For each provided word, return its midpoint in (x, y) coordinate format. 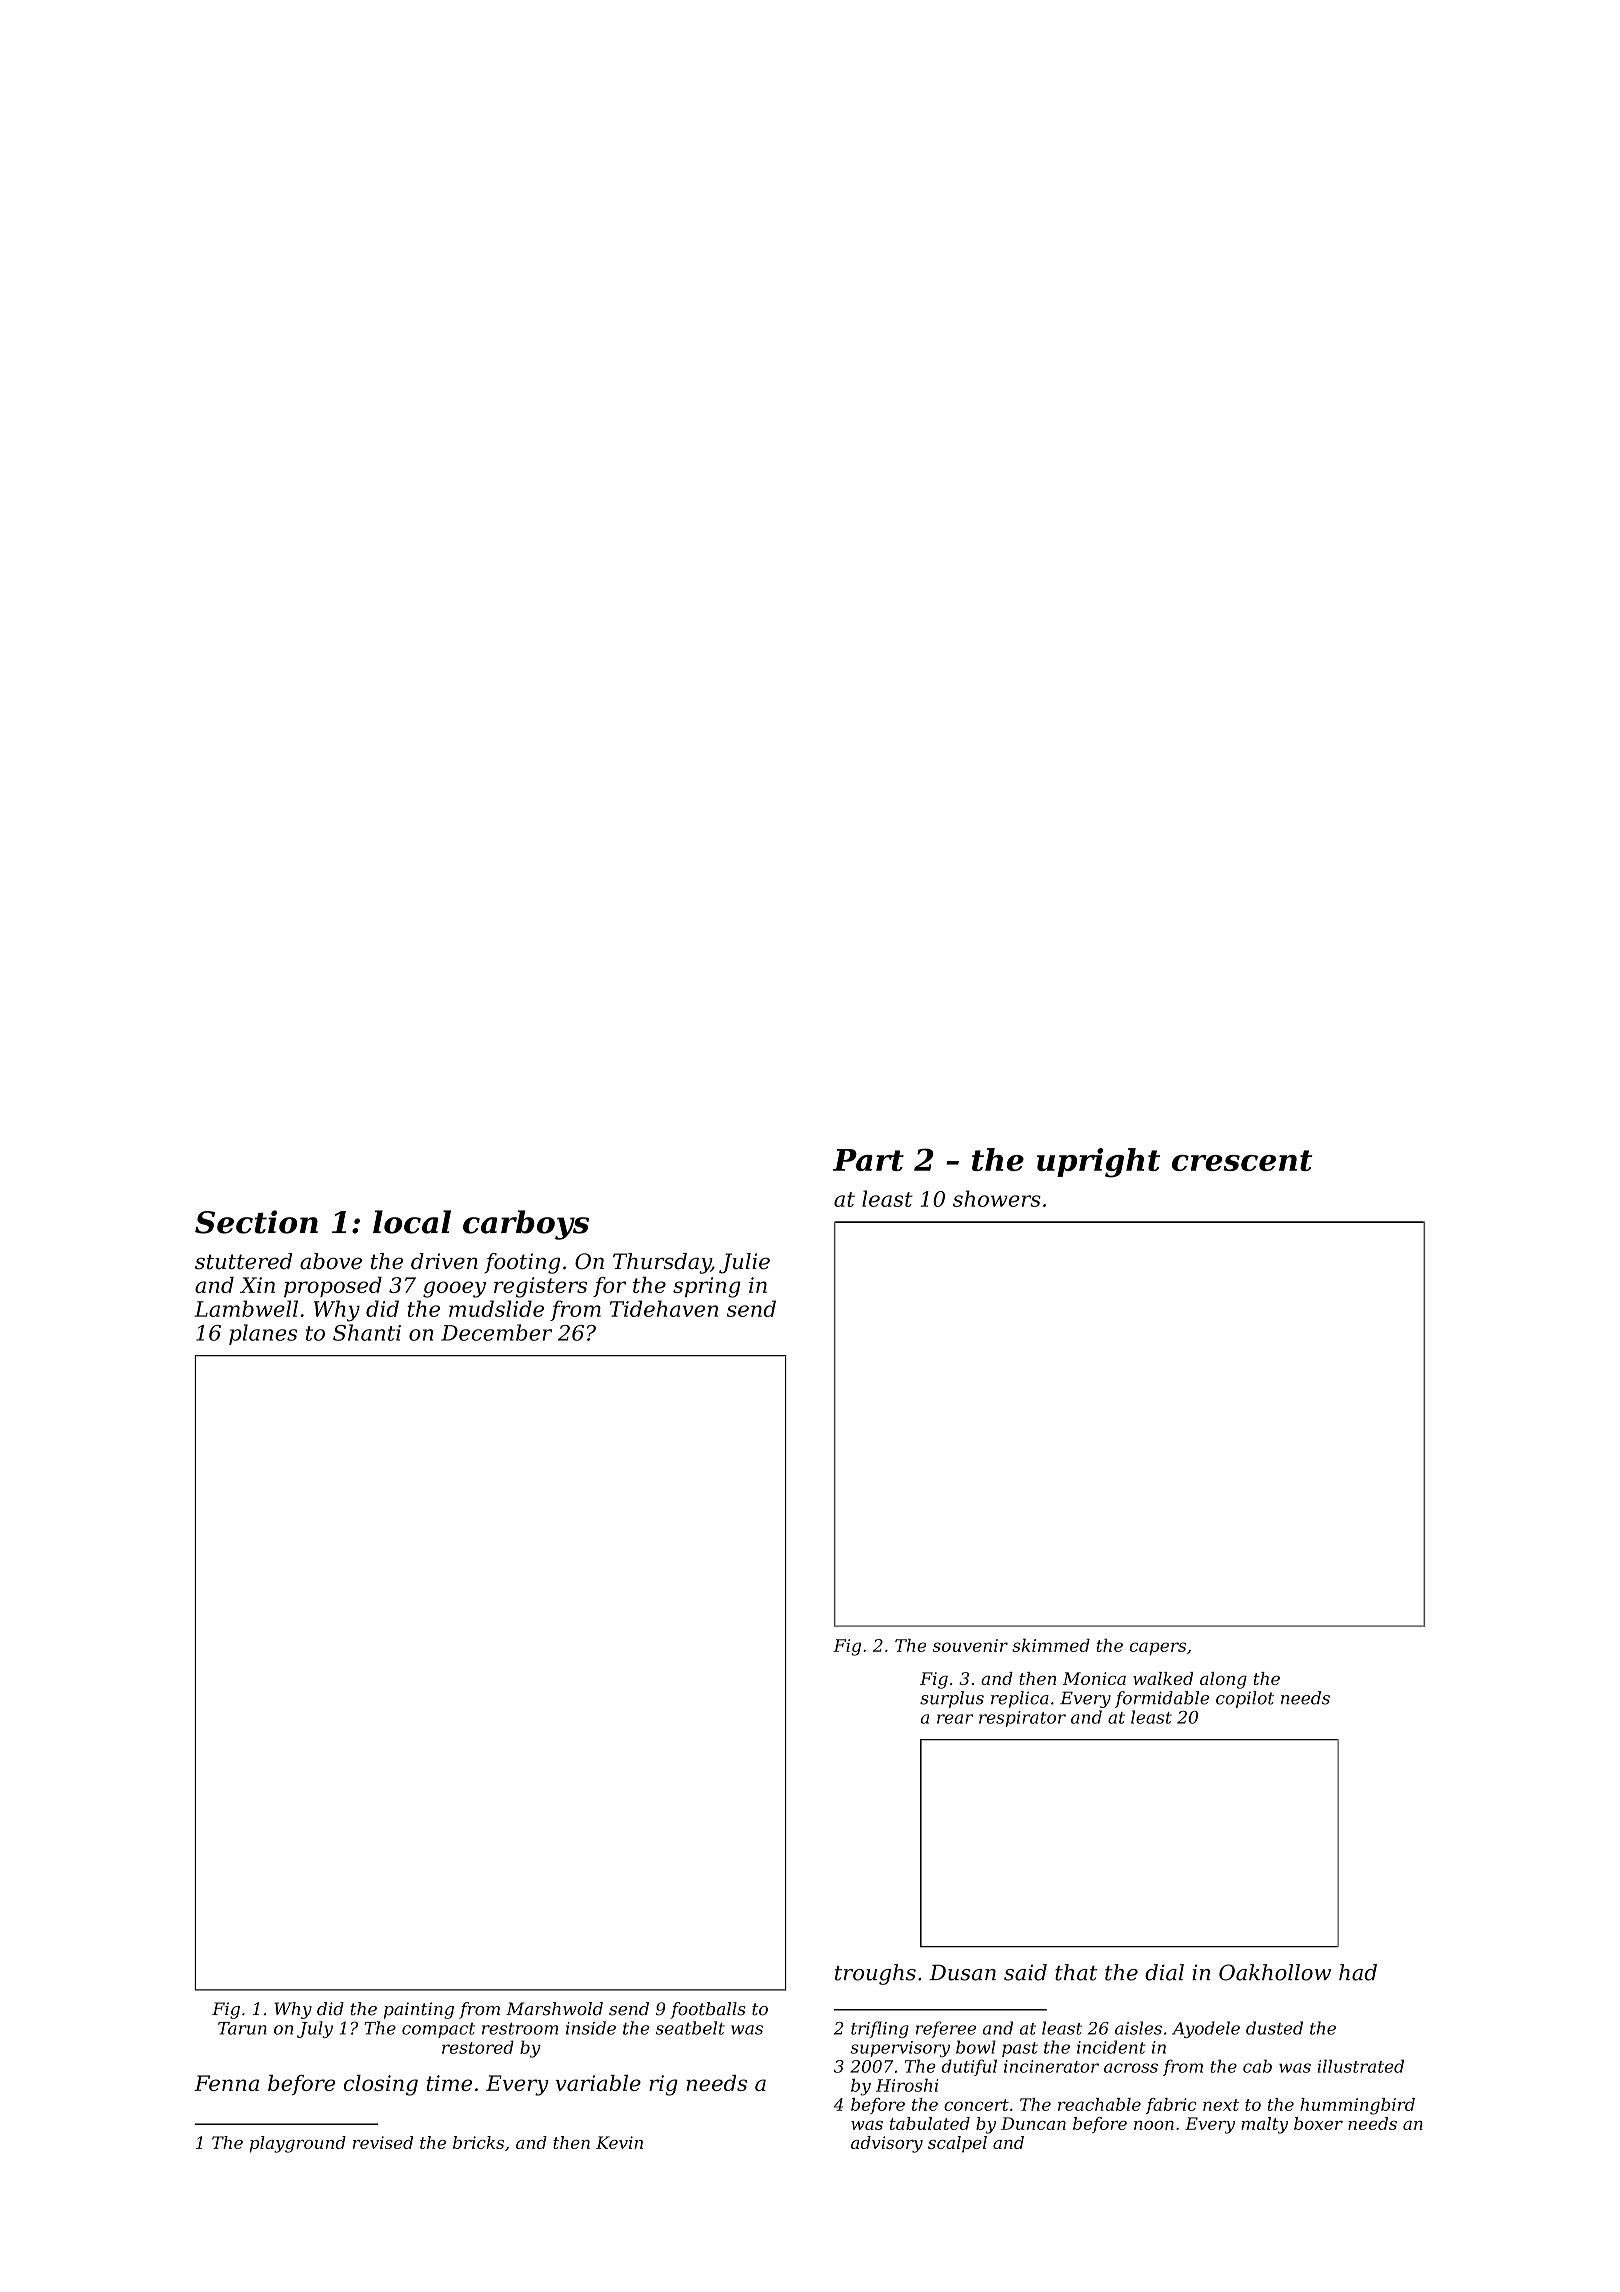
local (412, 1222)
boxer (1318, 2123)
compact (438, 2030)
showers (997, 1198)
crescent (1242, 1160)
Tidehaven (664, 1308)
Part (868, 1160)
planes (263, 1334)
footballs (708, 2010)
